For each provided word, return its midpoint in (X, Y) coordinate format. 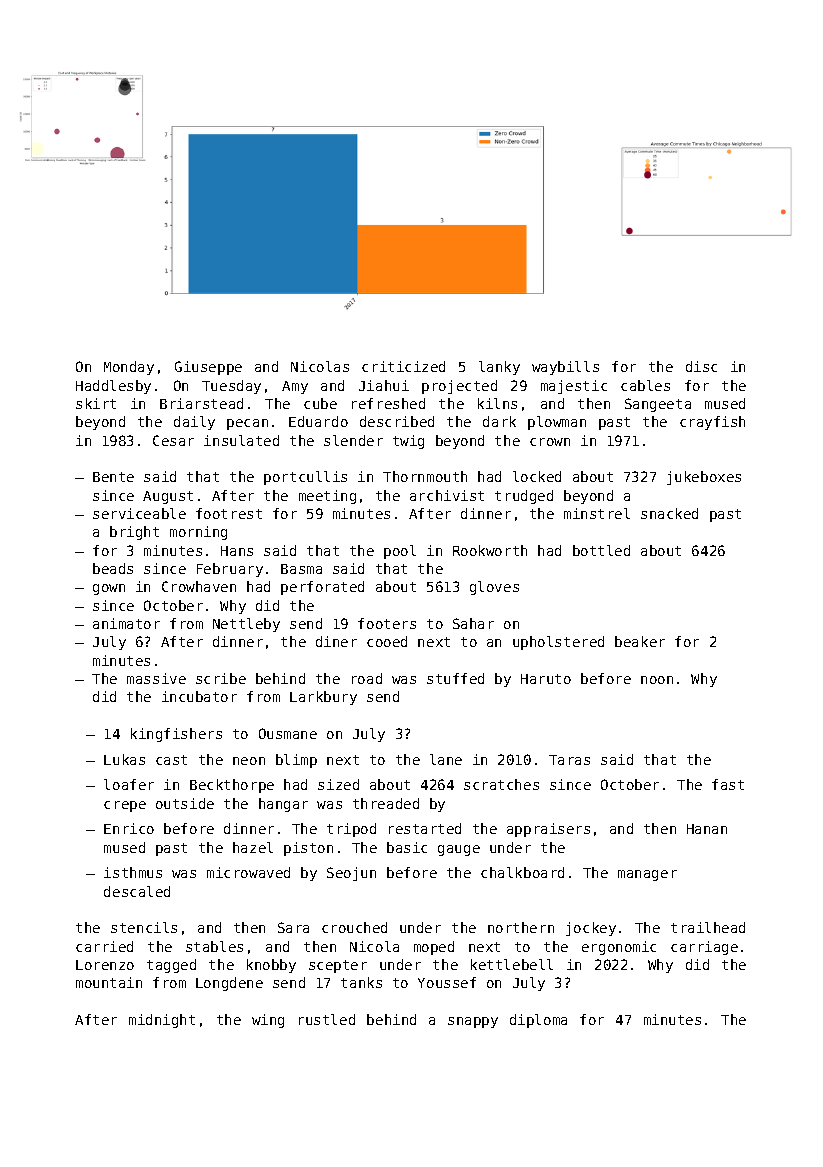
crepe (125, 806)
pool (400, 552)
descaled (137, 891)
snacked (669, 513)
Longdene (229, 984)
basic (407, 847)
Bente (113, 477)
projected (459, 387)
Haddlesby (113, 387)
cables (645, 385)
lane (446, 759)
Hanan (707, 829)
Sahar (473, 623)
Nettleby (246, 625)
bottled (601, 550)
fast (728, 784)
